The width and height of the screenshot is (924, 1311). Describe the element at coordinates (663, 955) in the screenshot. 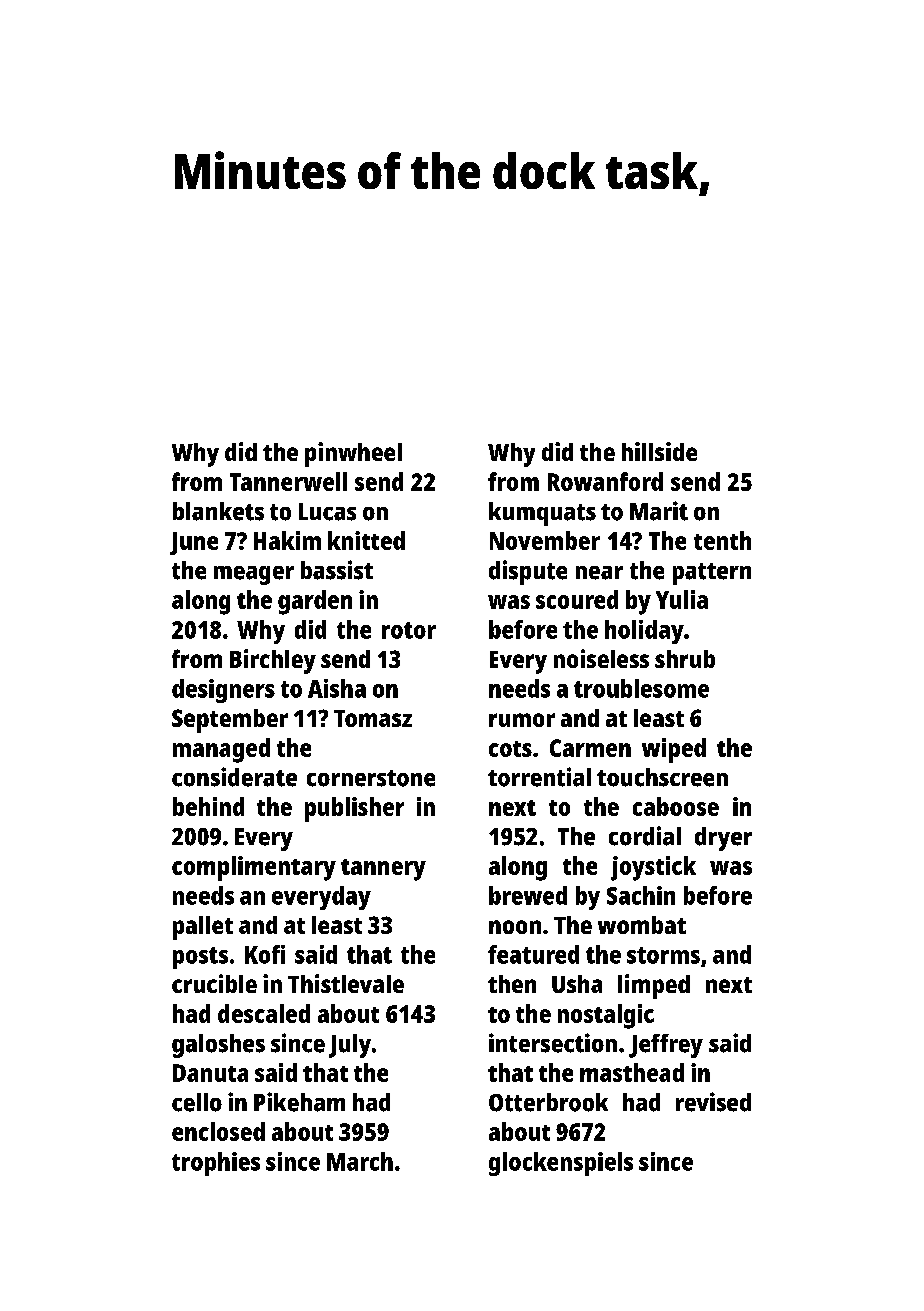

I see `storms` at that location.
